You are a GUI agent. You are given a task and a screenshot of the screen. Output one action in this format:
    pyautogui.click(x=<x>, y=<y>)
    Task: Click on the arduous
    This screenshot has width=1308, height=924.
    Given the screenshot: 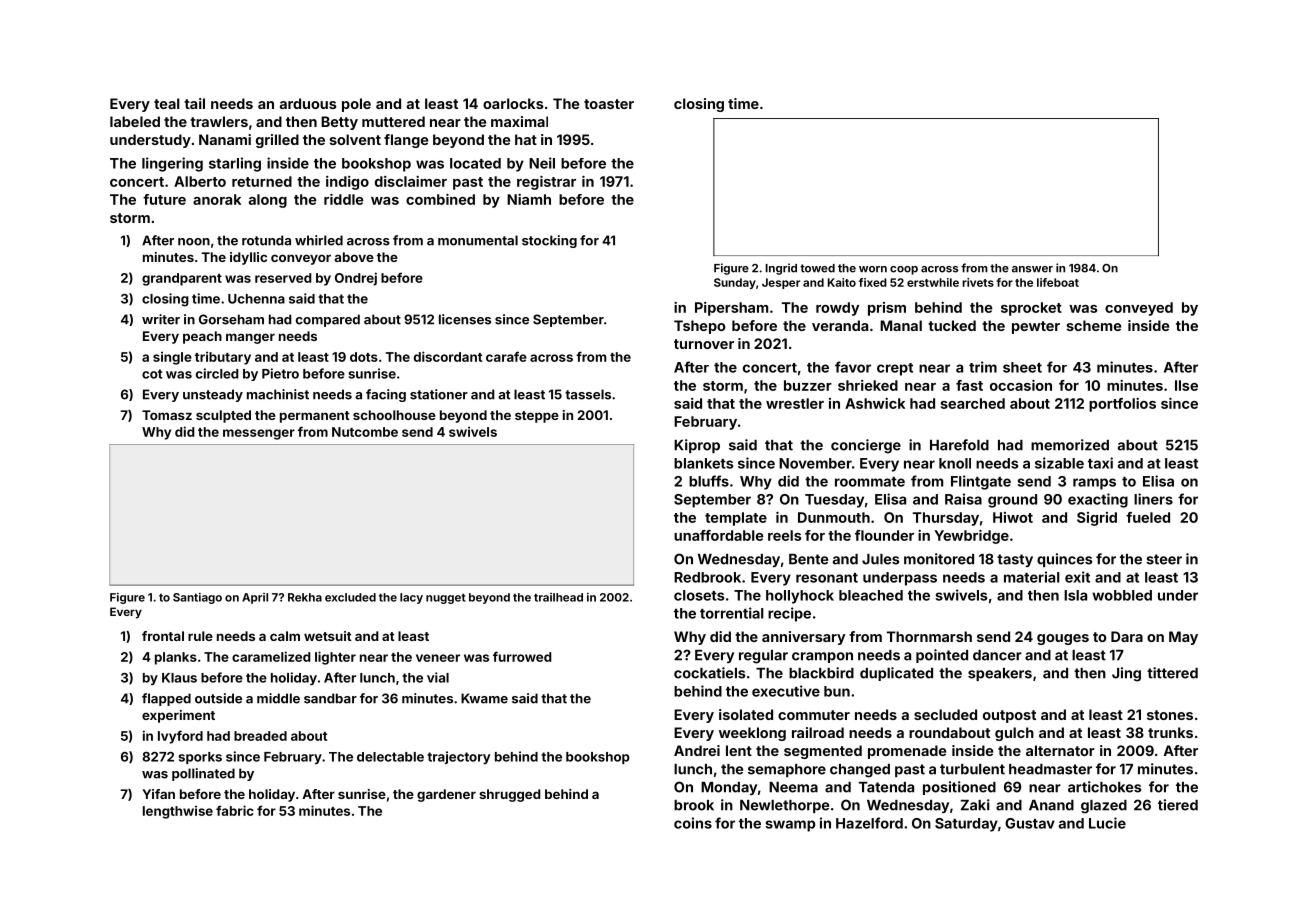 What is the action you would take?
    pyautogui.click(x=308, y=103)
